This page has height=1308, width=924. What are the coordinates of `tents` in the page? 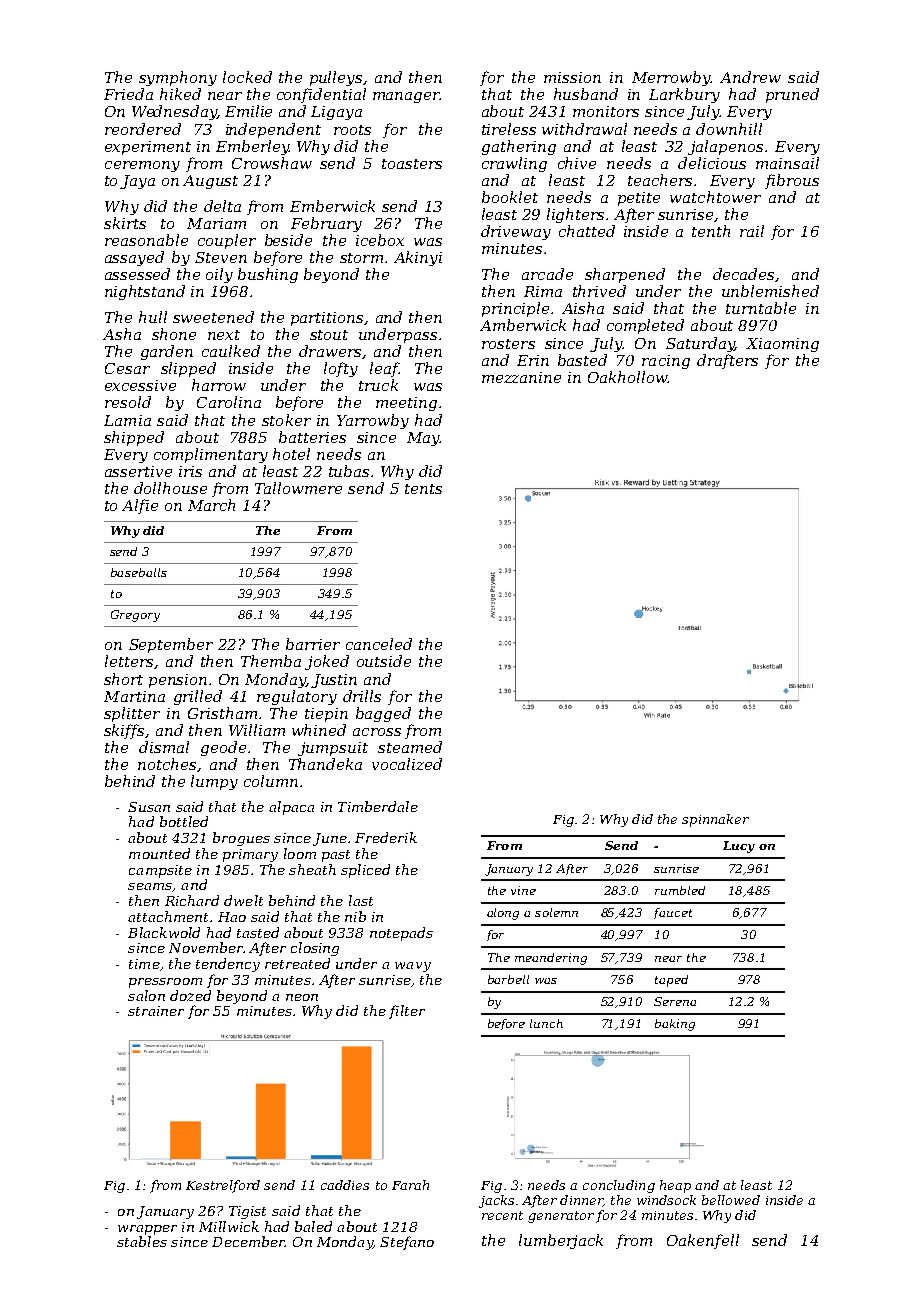 It's located at (423, 489).
